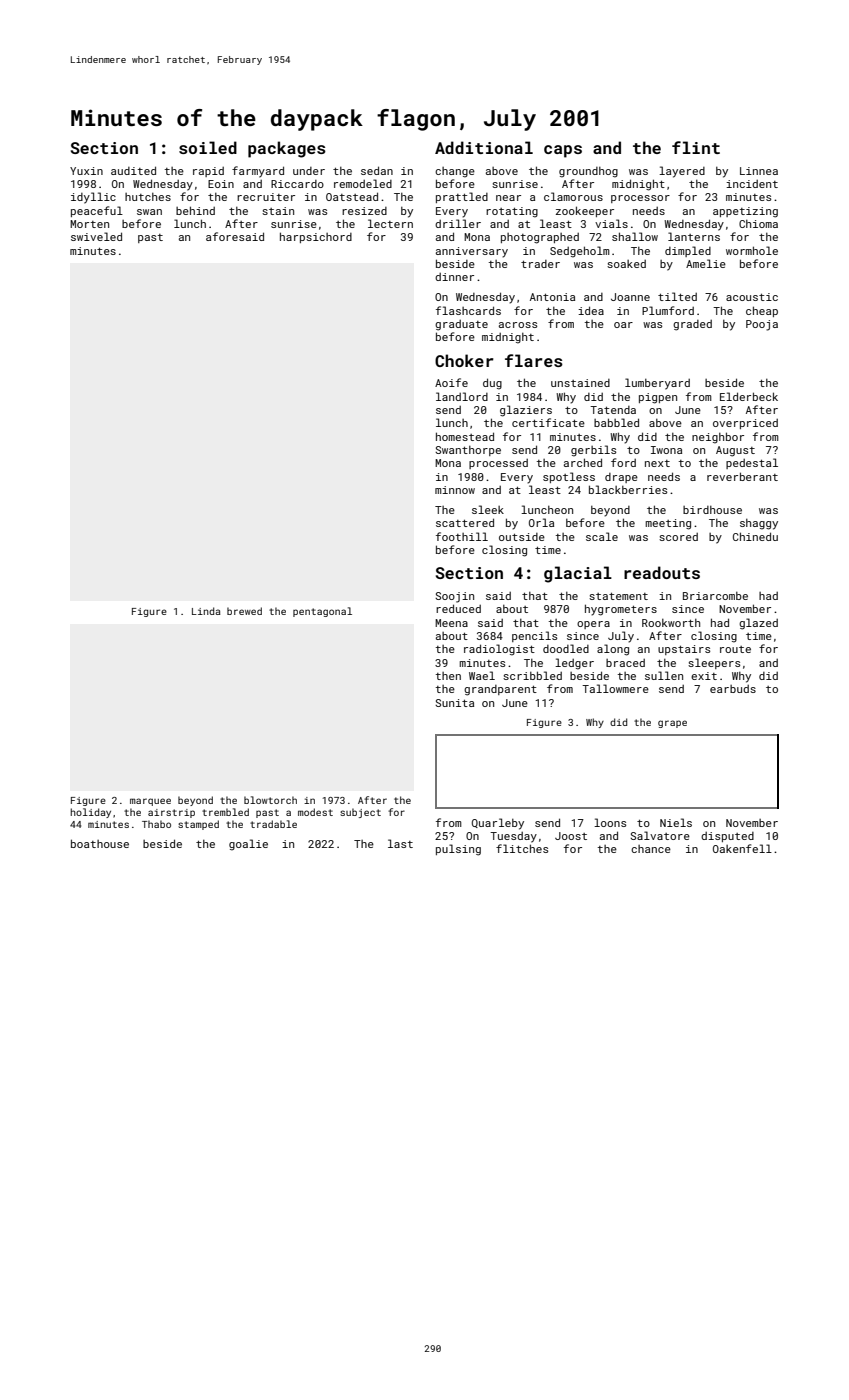  I want to click on brewed, so click(244, 611).
